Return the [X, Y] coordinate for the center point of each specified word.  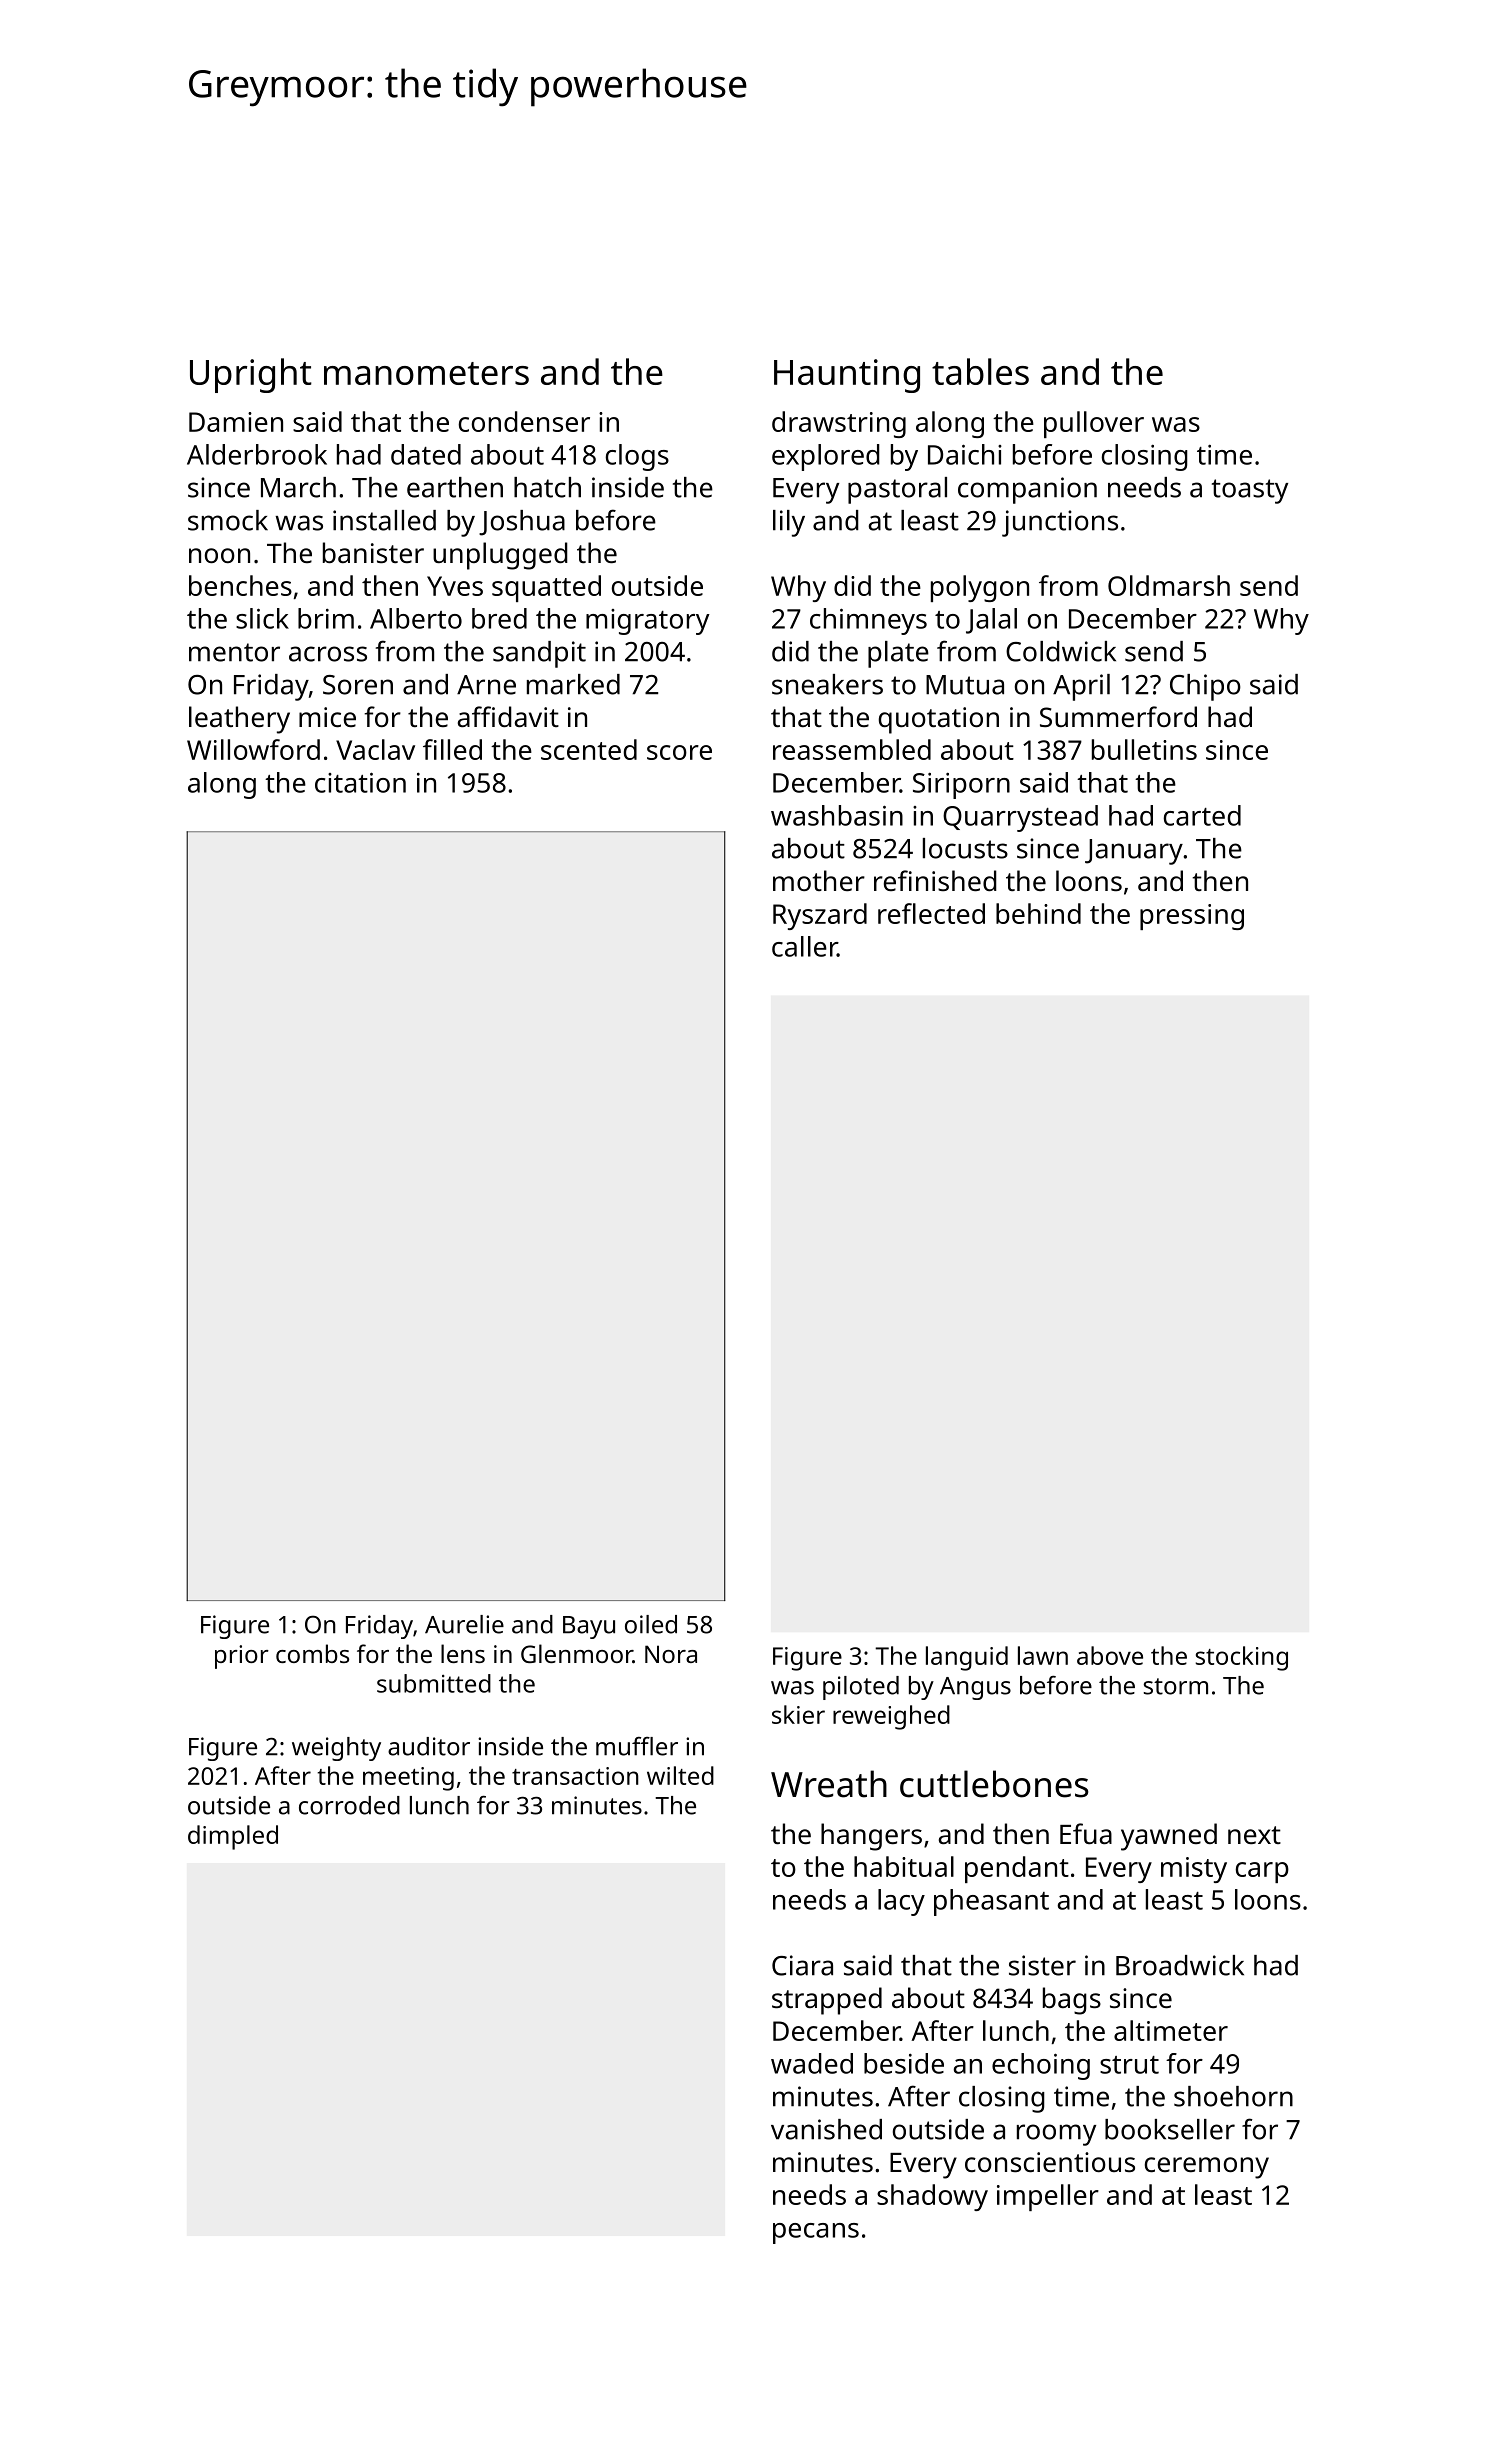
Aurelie [464, 1624]
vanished [826, 2129]
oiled [651, 1624]
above [1110, 1655]
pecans [816, 2233]
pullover [1094, 424]
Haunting [847, 376]
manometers [426, 373]
